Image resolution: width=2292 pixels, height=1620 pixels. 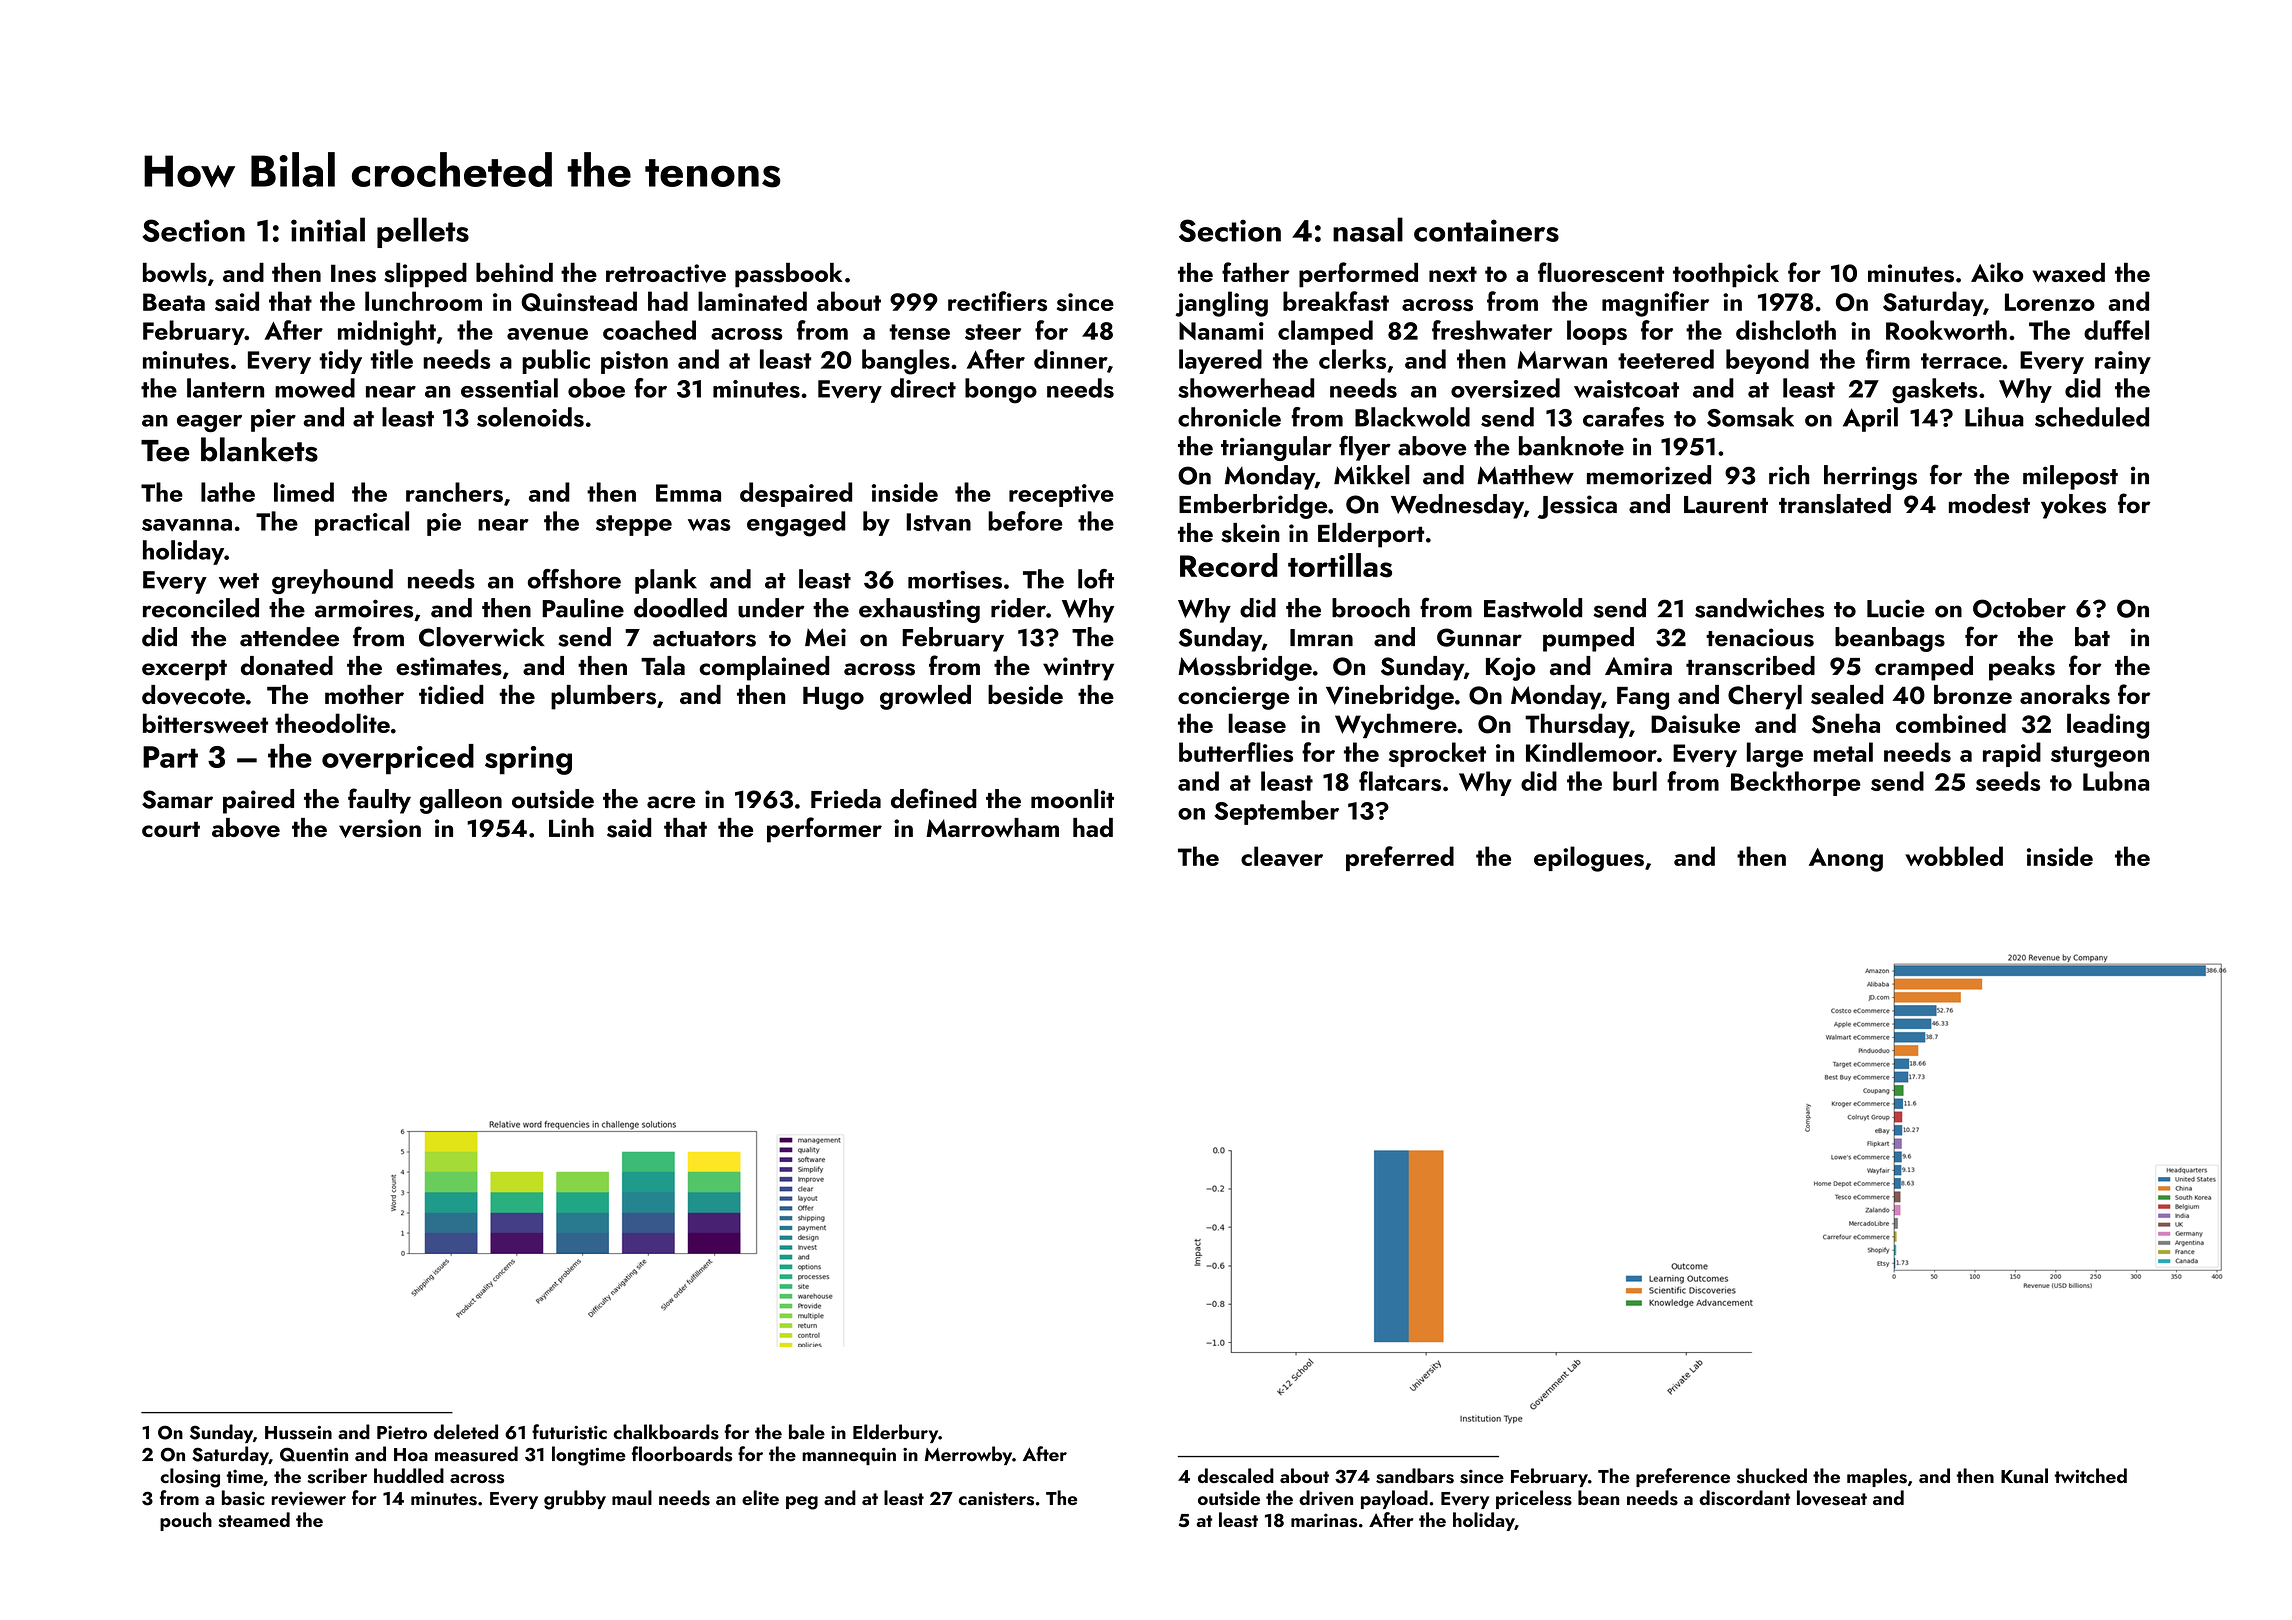 I want to click on Cloverwick, so click(x=482, y=637).
